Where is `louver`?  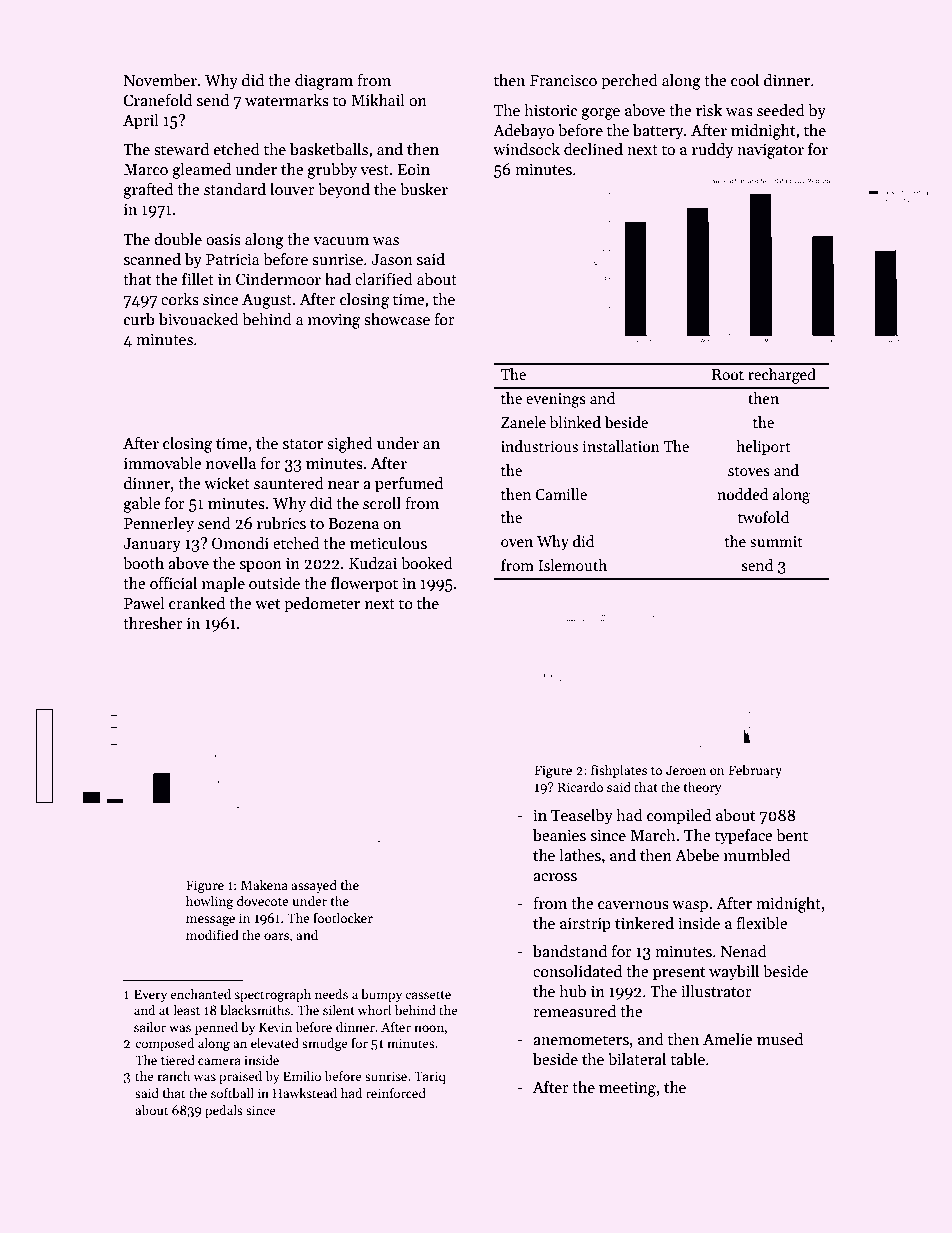 louver is located at coordinates (292, 188).
